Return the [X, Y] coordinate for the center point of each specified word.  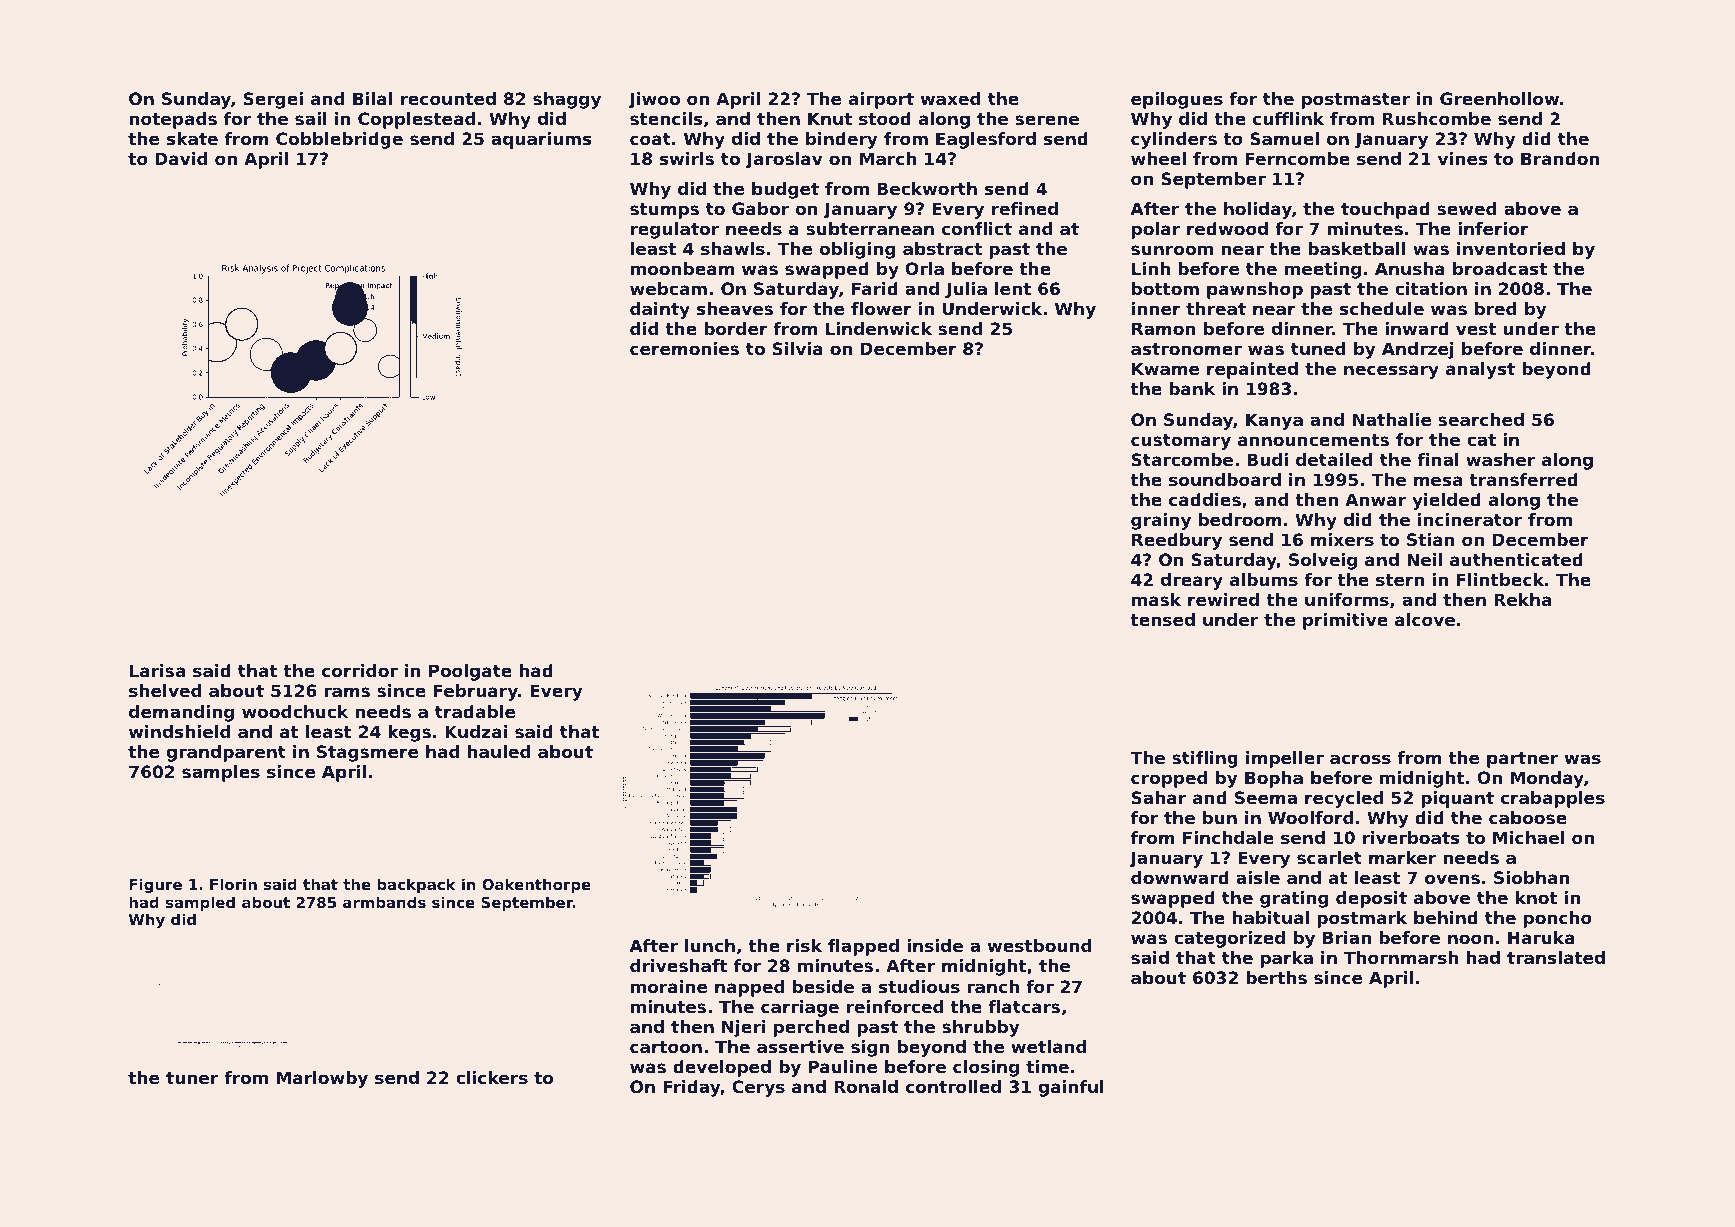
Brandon [1560, 158]
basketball [1357, 248]
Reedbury [1177, 541]
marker [1402, 857]
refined [1025, 208]
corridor [360, 670]
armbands [384, 902]
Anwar [1375, 499]
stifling [1205, 759]
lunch [710, 945]
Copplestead [416, 120]
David [181, 158]
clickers [492, 1077]
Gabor [760, 208]
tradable [475, 711]
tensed [1162, 619]
